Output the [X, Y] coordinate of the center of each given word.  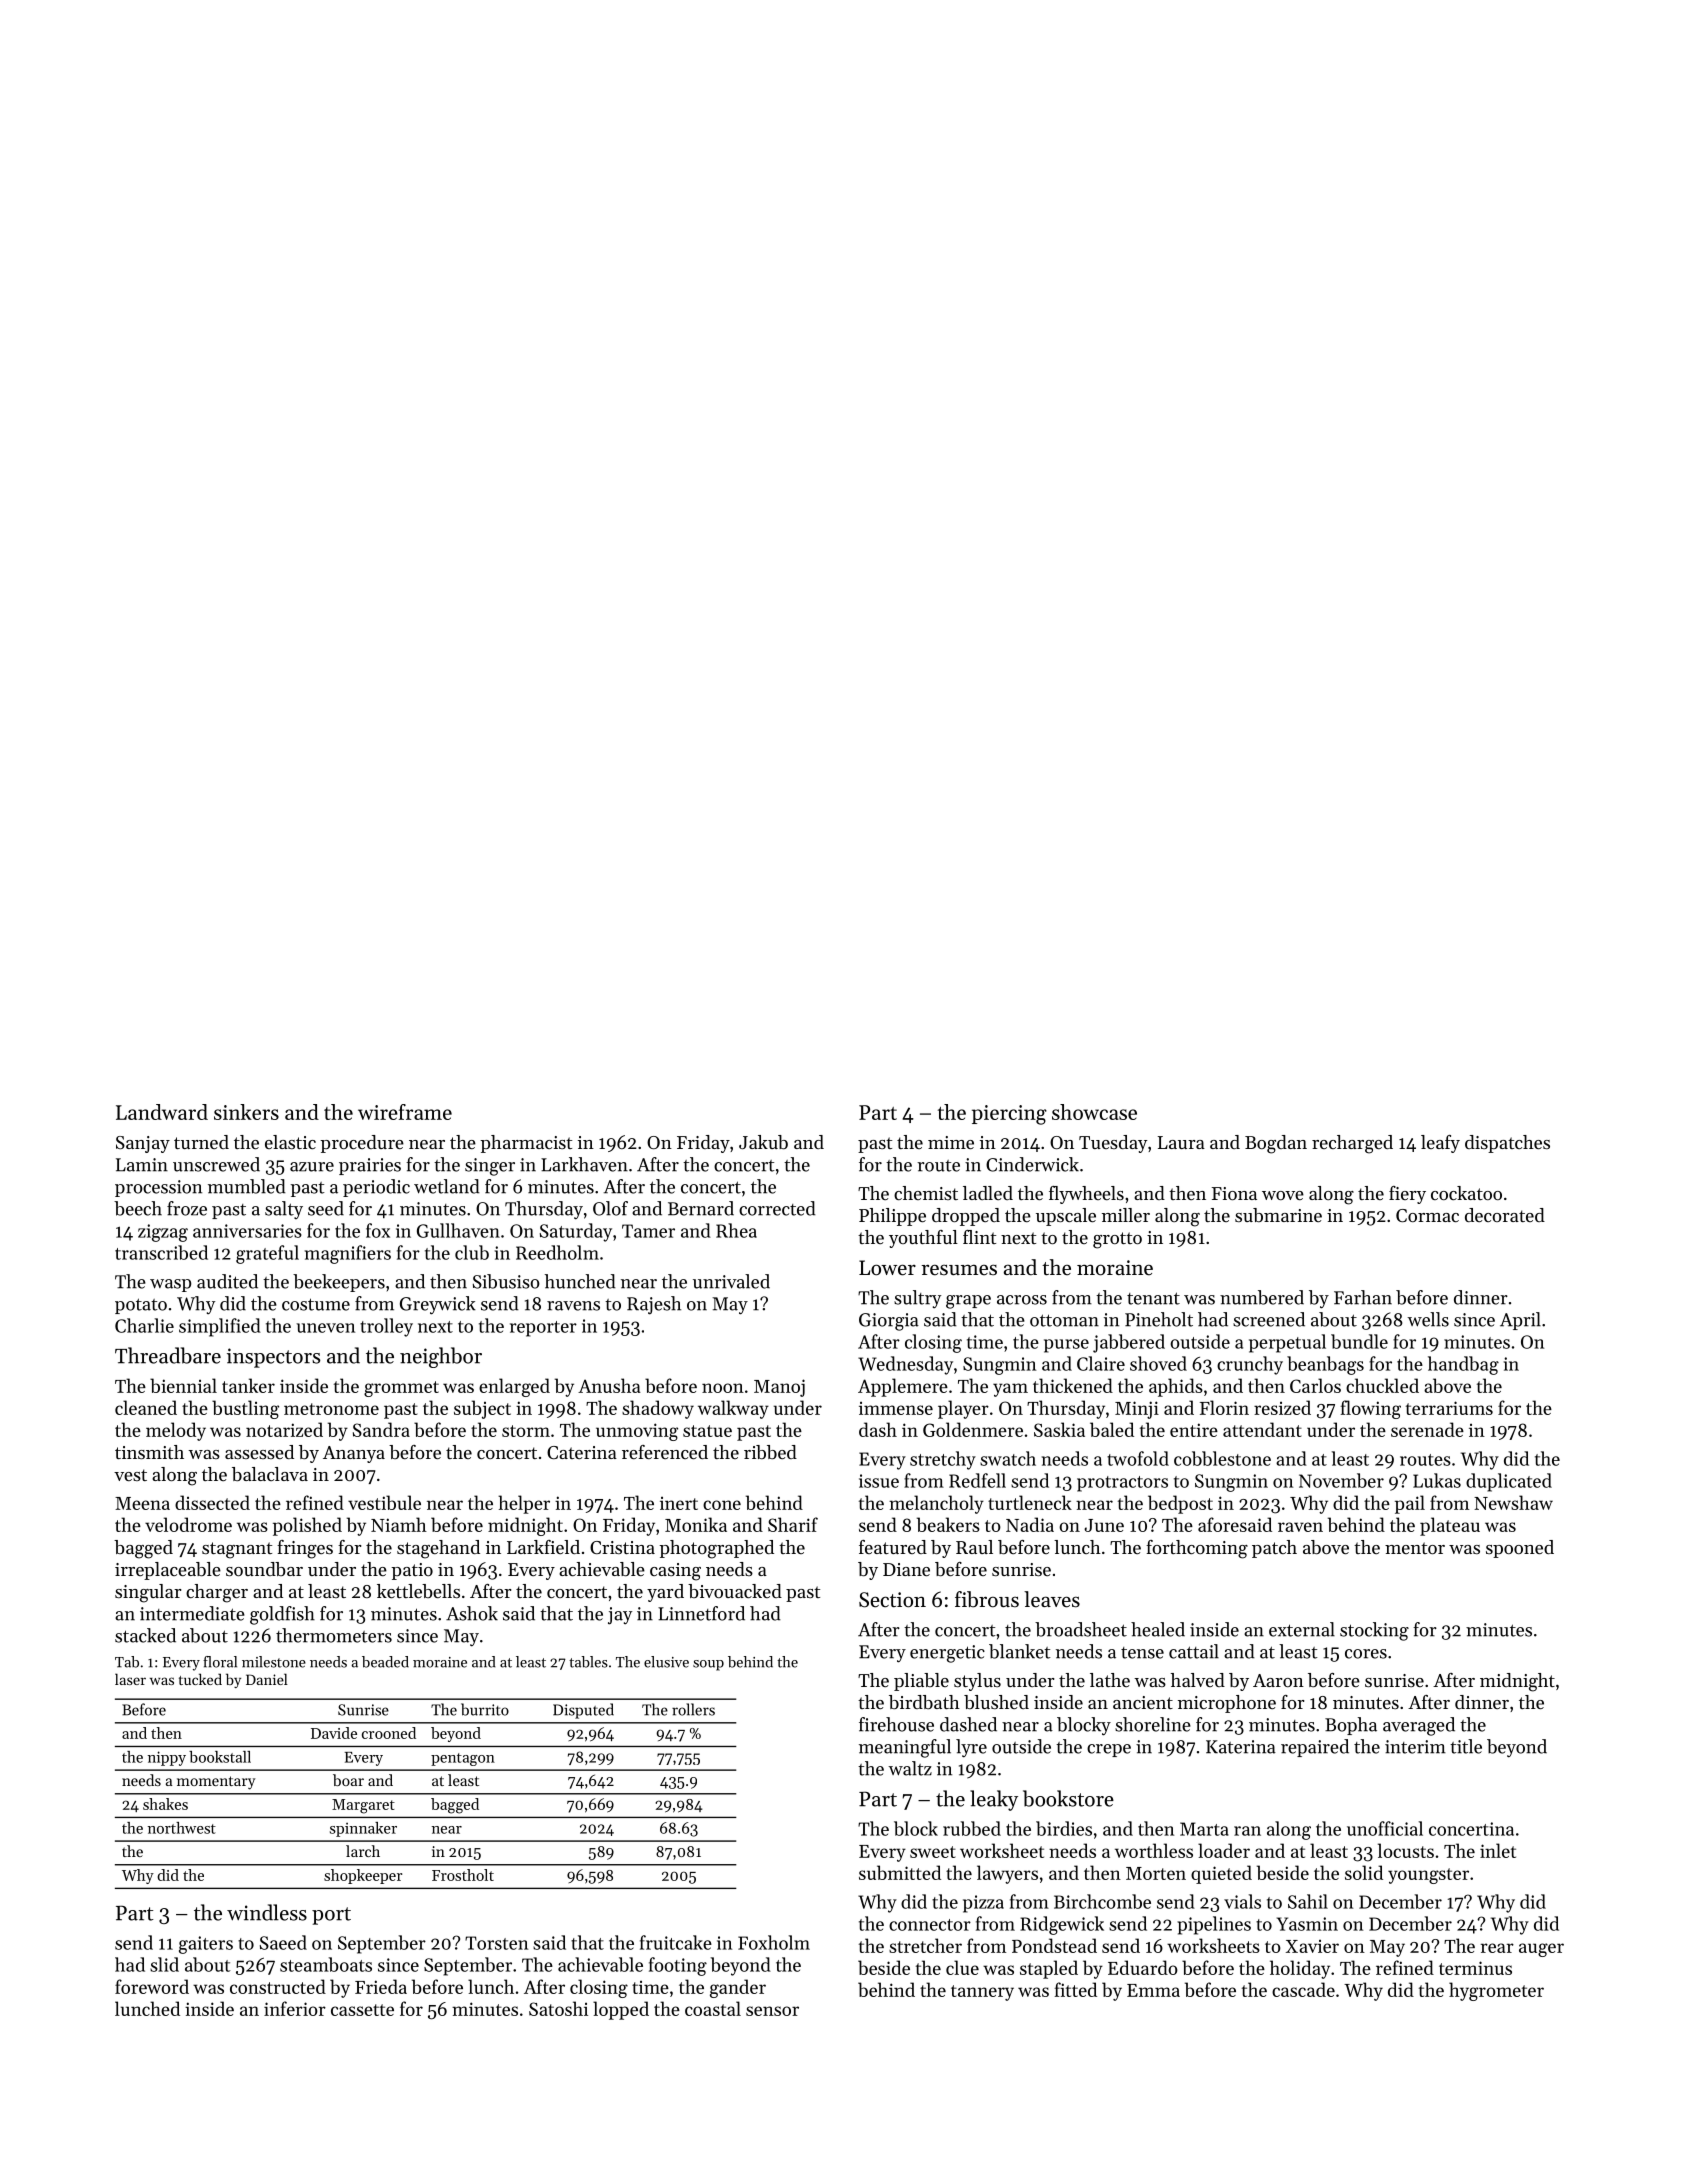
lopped [621, 2010]
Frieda [381, 1986]
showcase [1094, 1112]
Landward [162, 1112]
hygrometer [1496, 1991]
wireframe [405, 1112]
